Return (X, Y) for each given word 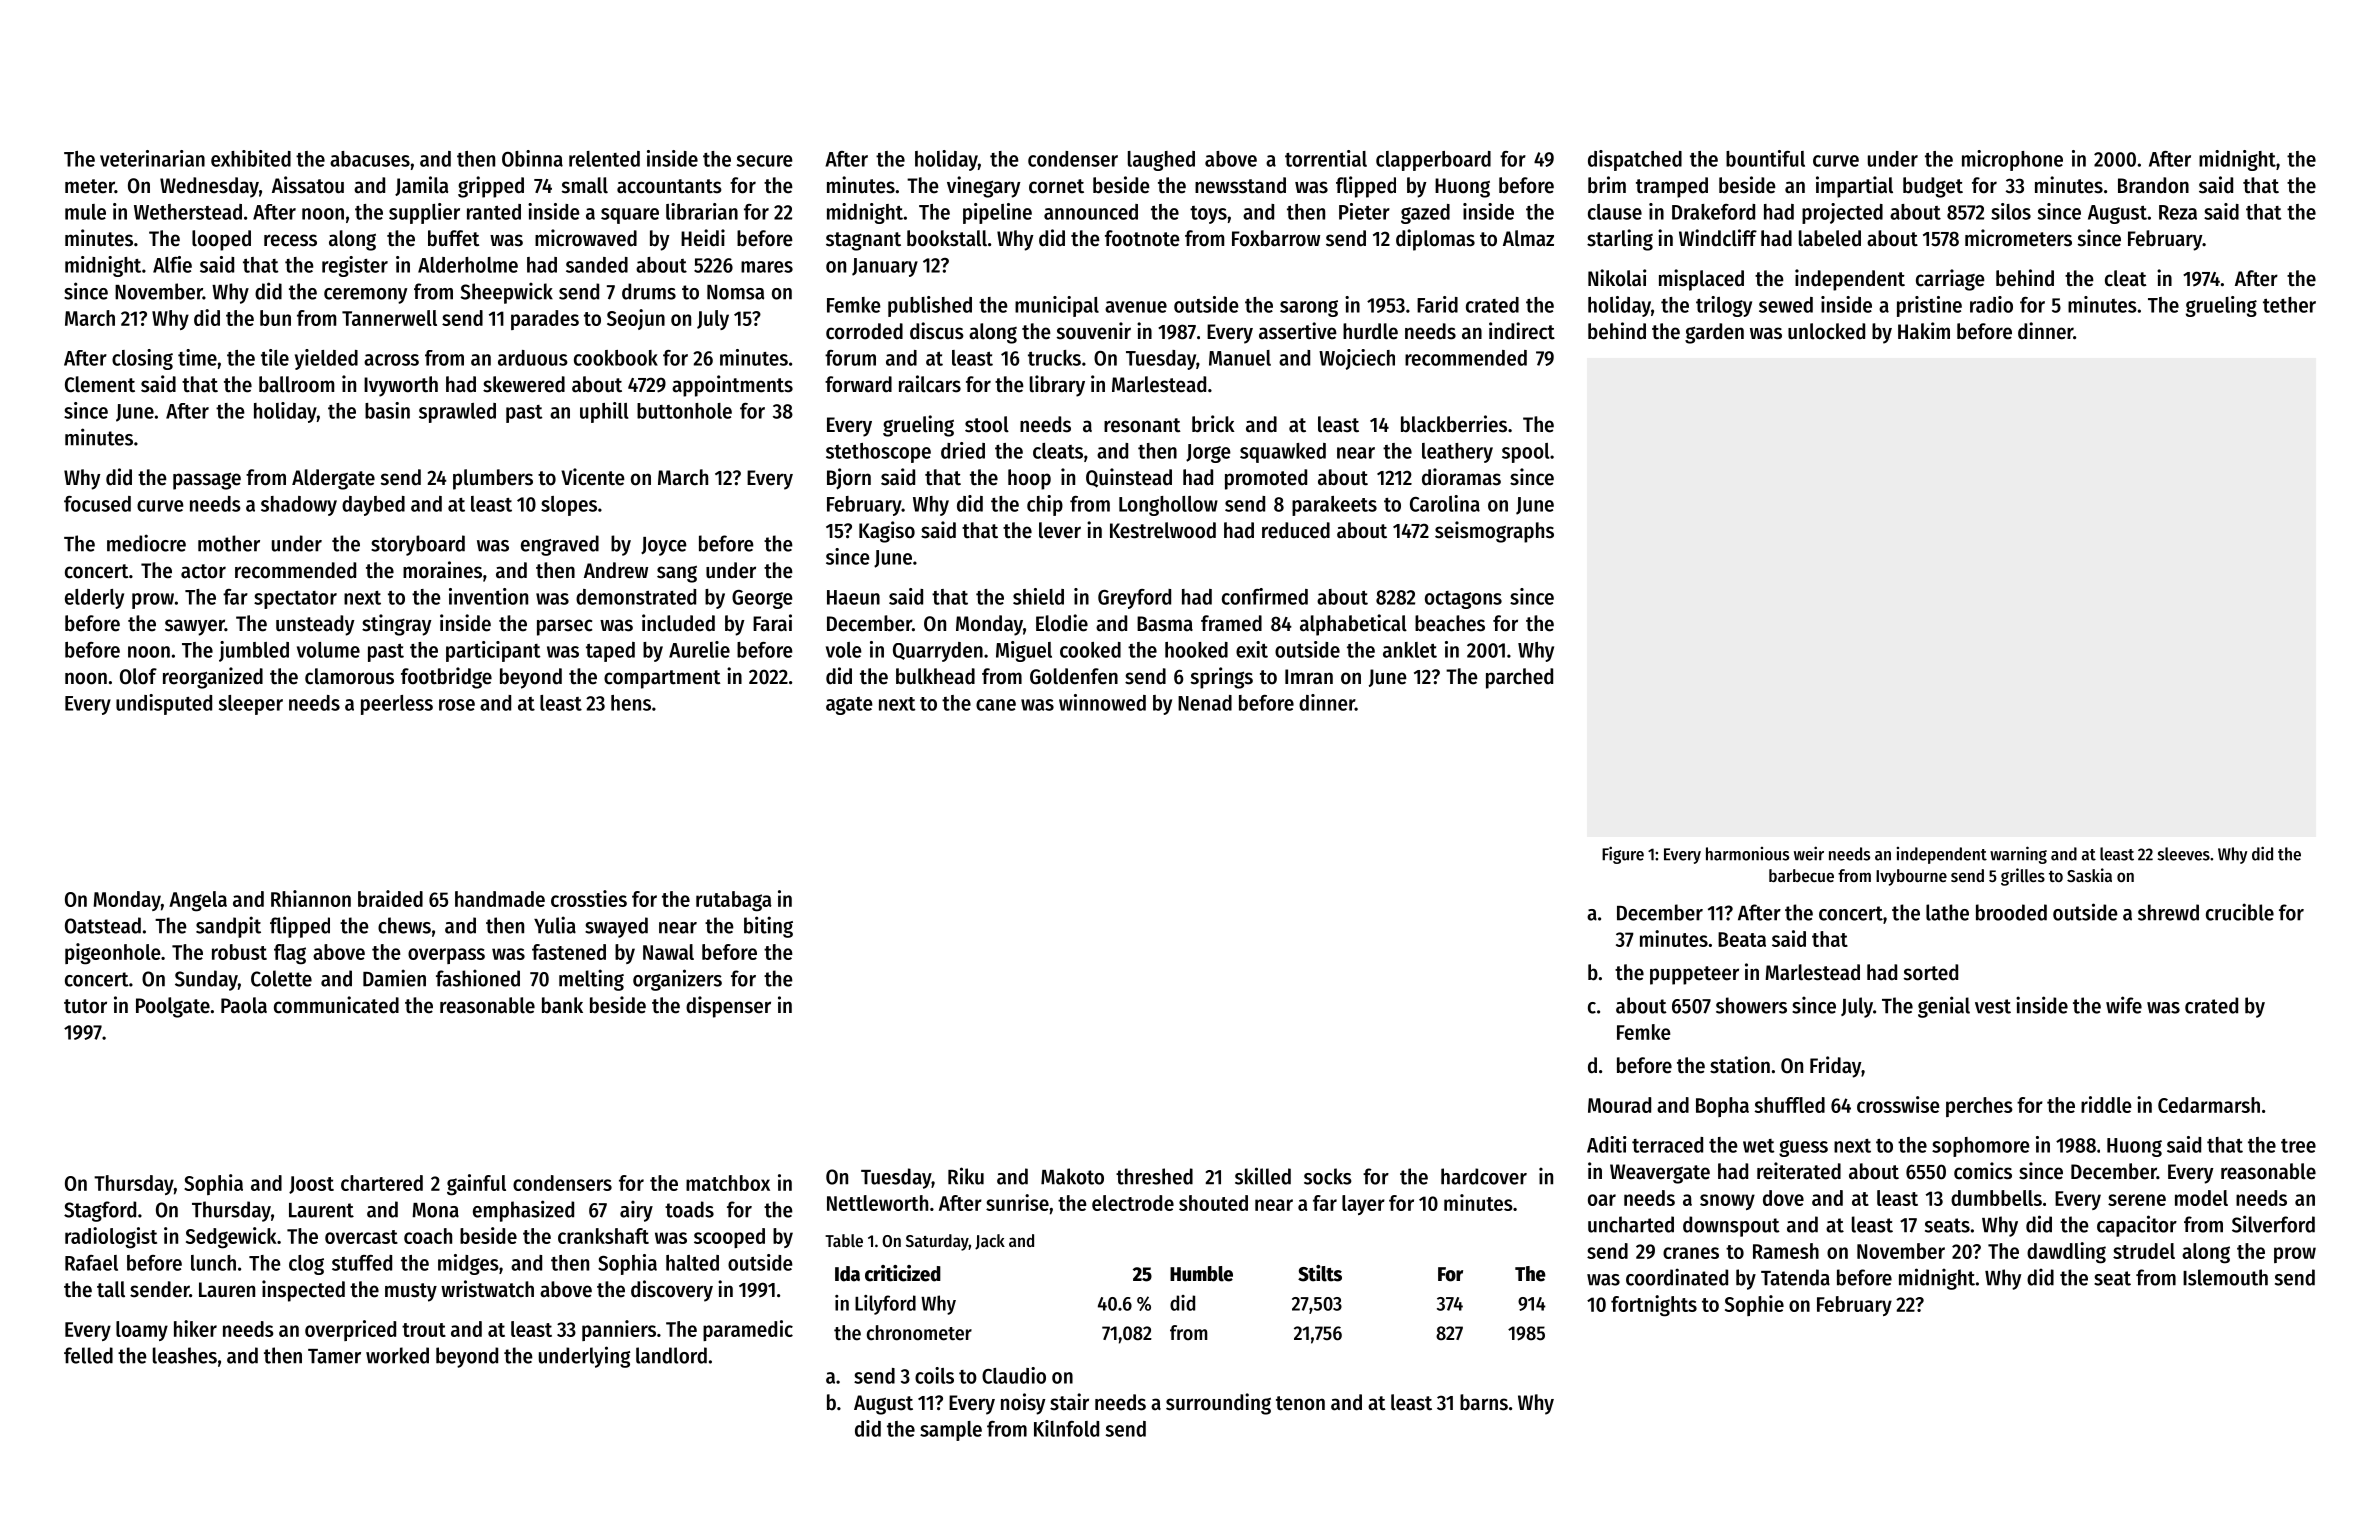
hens (631, 703)
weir (1809, 853)
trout (424, 1330)
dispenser (728, 1007)
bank (562, 1005)
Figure (1623, 855)
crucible (2240, 912)
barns (1484, 1402)
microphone (2012, 160)
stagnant (863, 241)
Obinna (532, 158)
